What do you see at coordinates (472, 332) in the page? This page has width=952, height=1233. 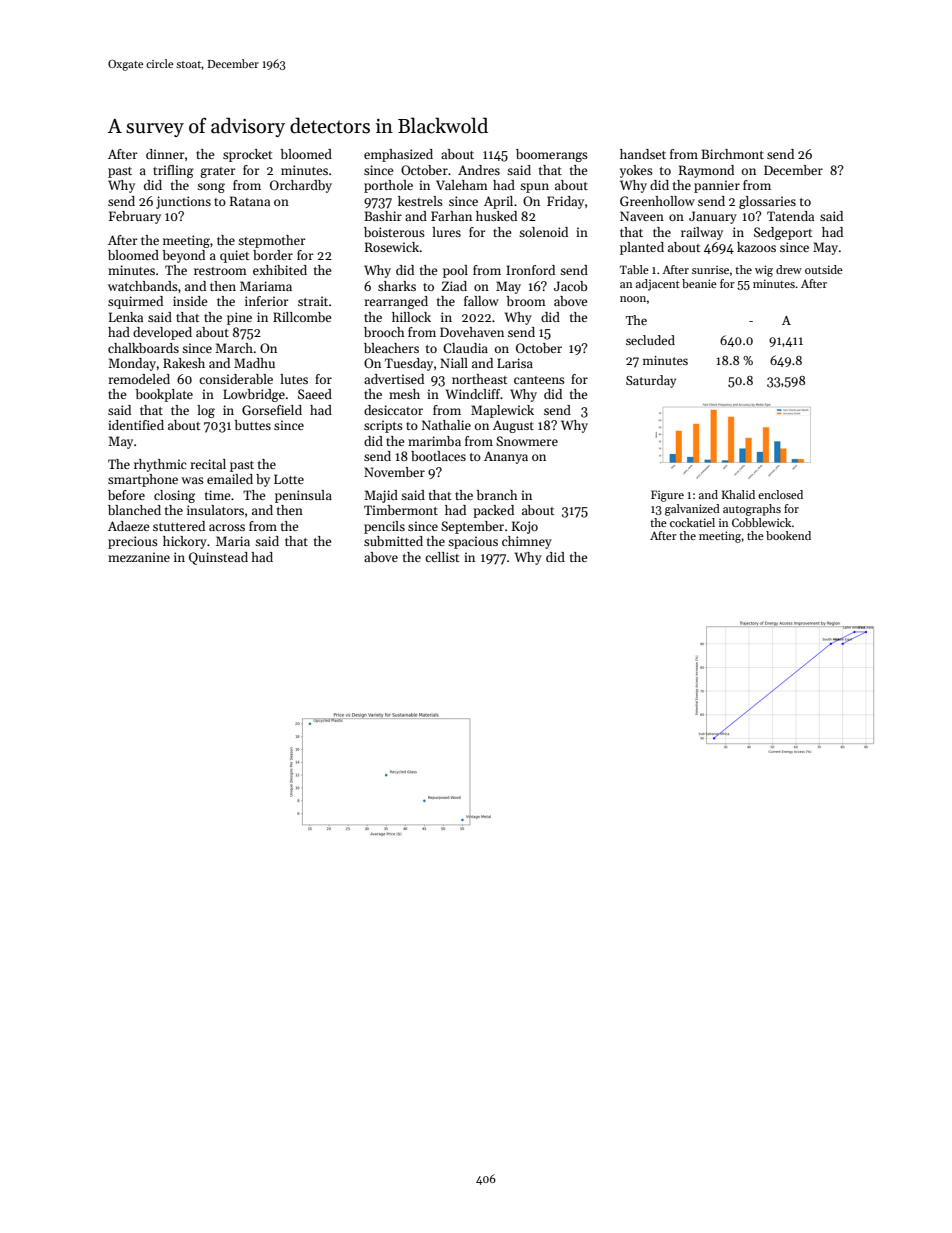 I see `Dovehaven` at bounding box center [472, 332].
